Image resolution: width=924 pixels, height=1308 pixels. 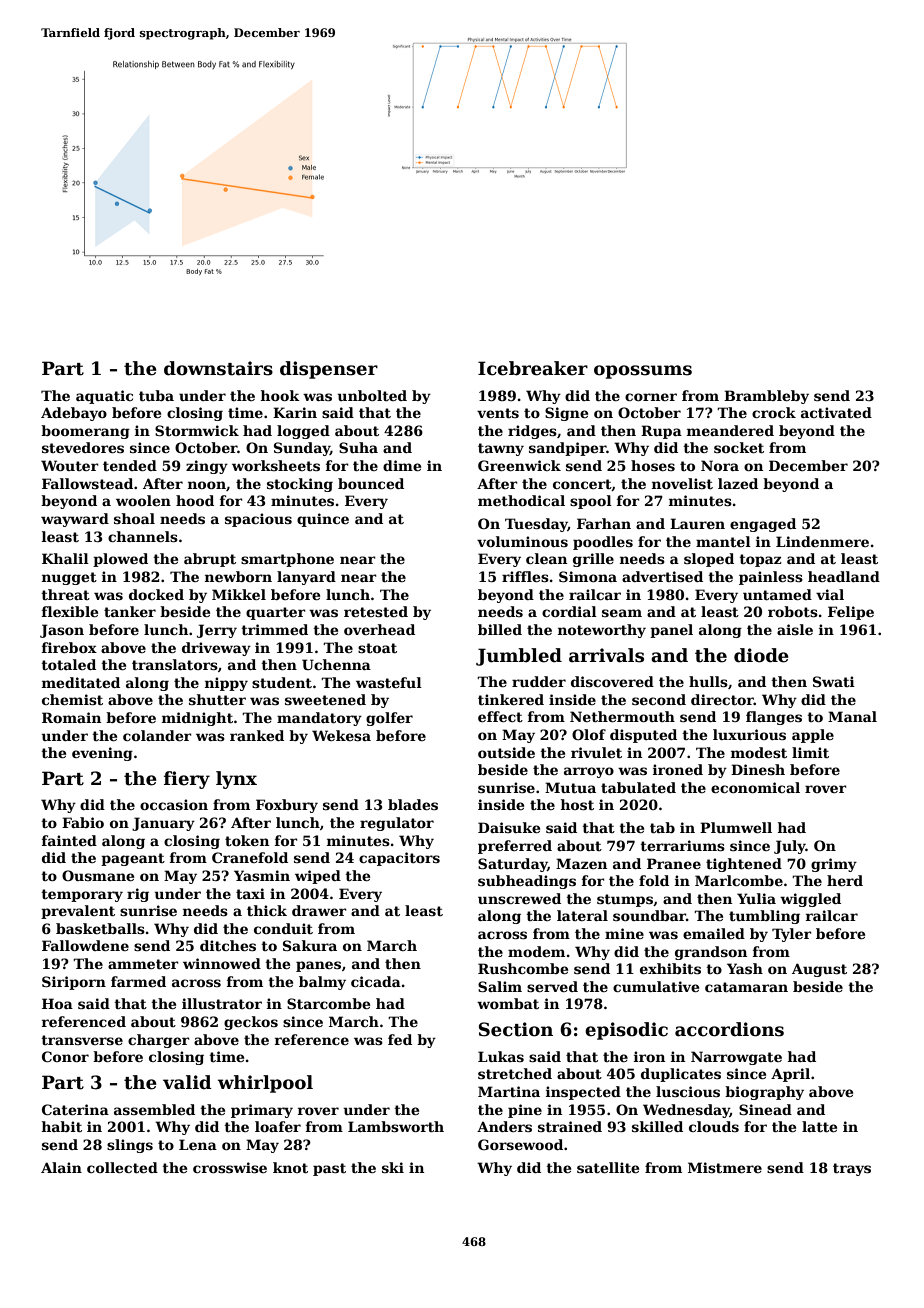 I want to click on Swati, so click(x=834, y=681).
